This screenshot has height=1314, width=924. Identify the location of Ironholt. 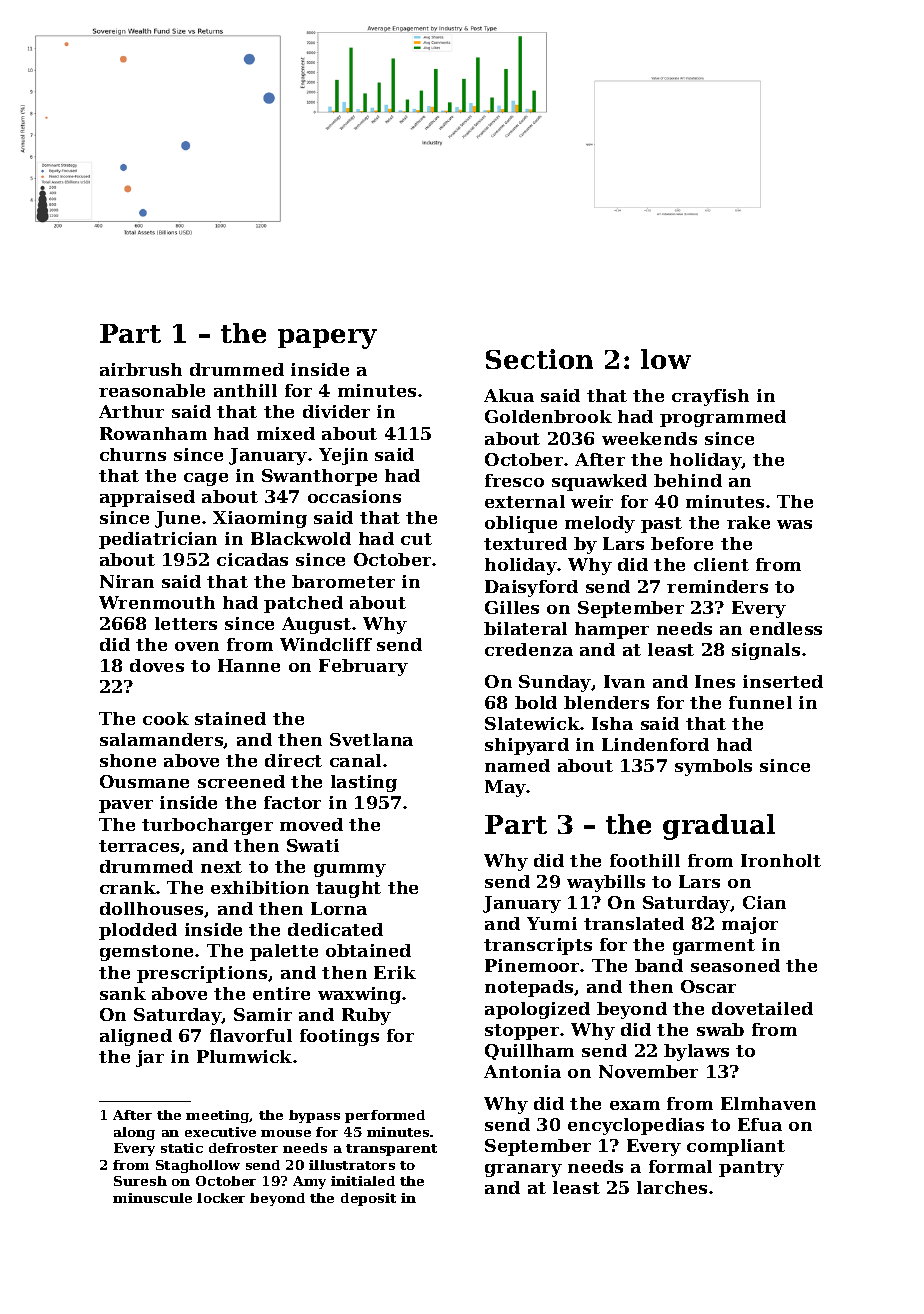
(781, 860).
